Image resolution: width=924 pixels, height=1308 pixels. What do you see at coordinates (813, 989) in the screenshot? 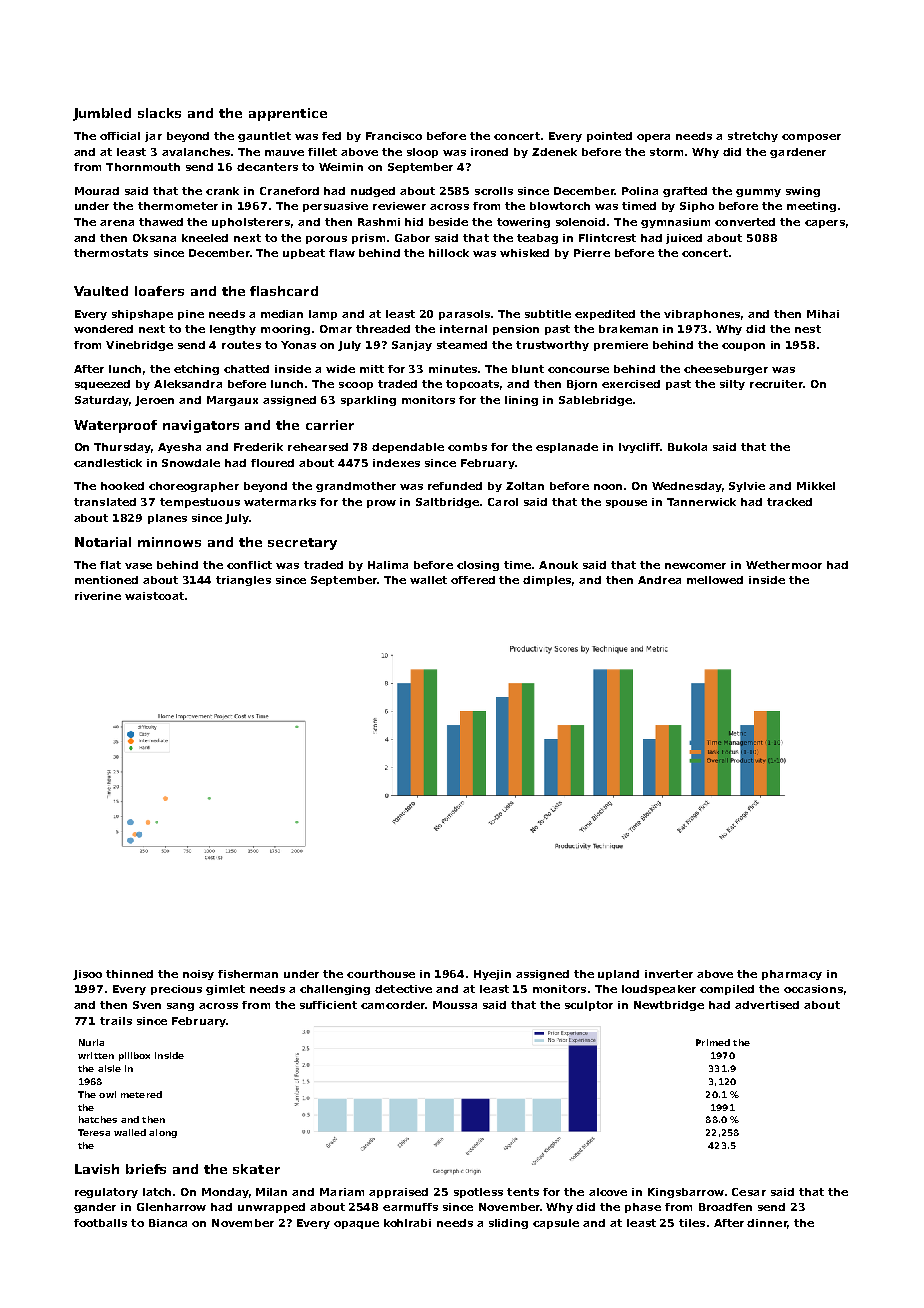
I see `occasions` at bounding box center [813, 989].
